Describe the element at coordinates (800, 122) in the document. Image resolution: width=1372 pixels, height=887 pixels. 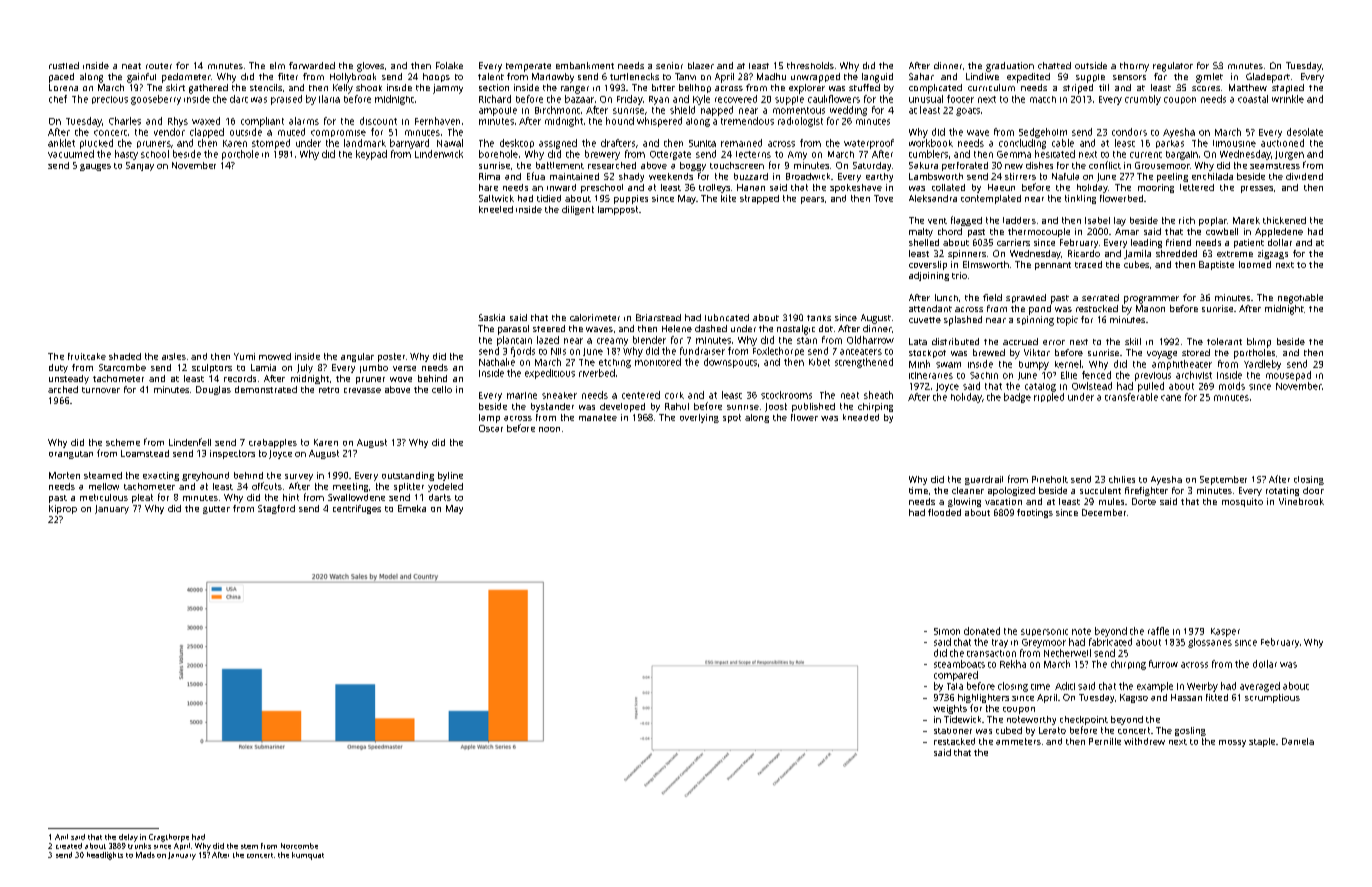
I see `radiologist` at that location.
